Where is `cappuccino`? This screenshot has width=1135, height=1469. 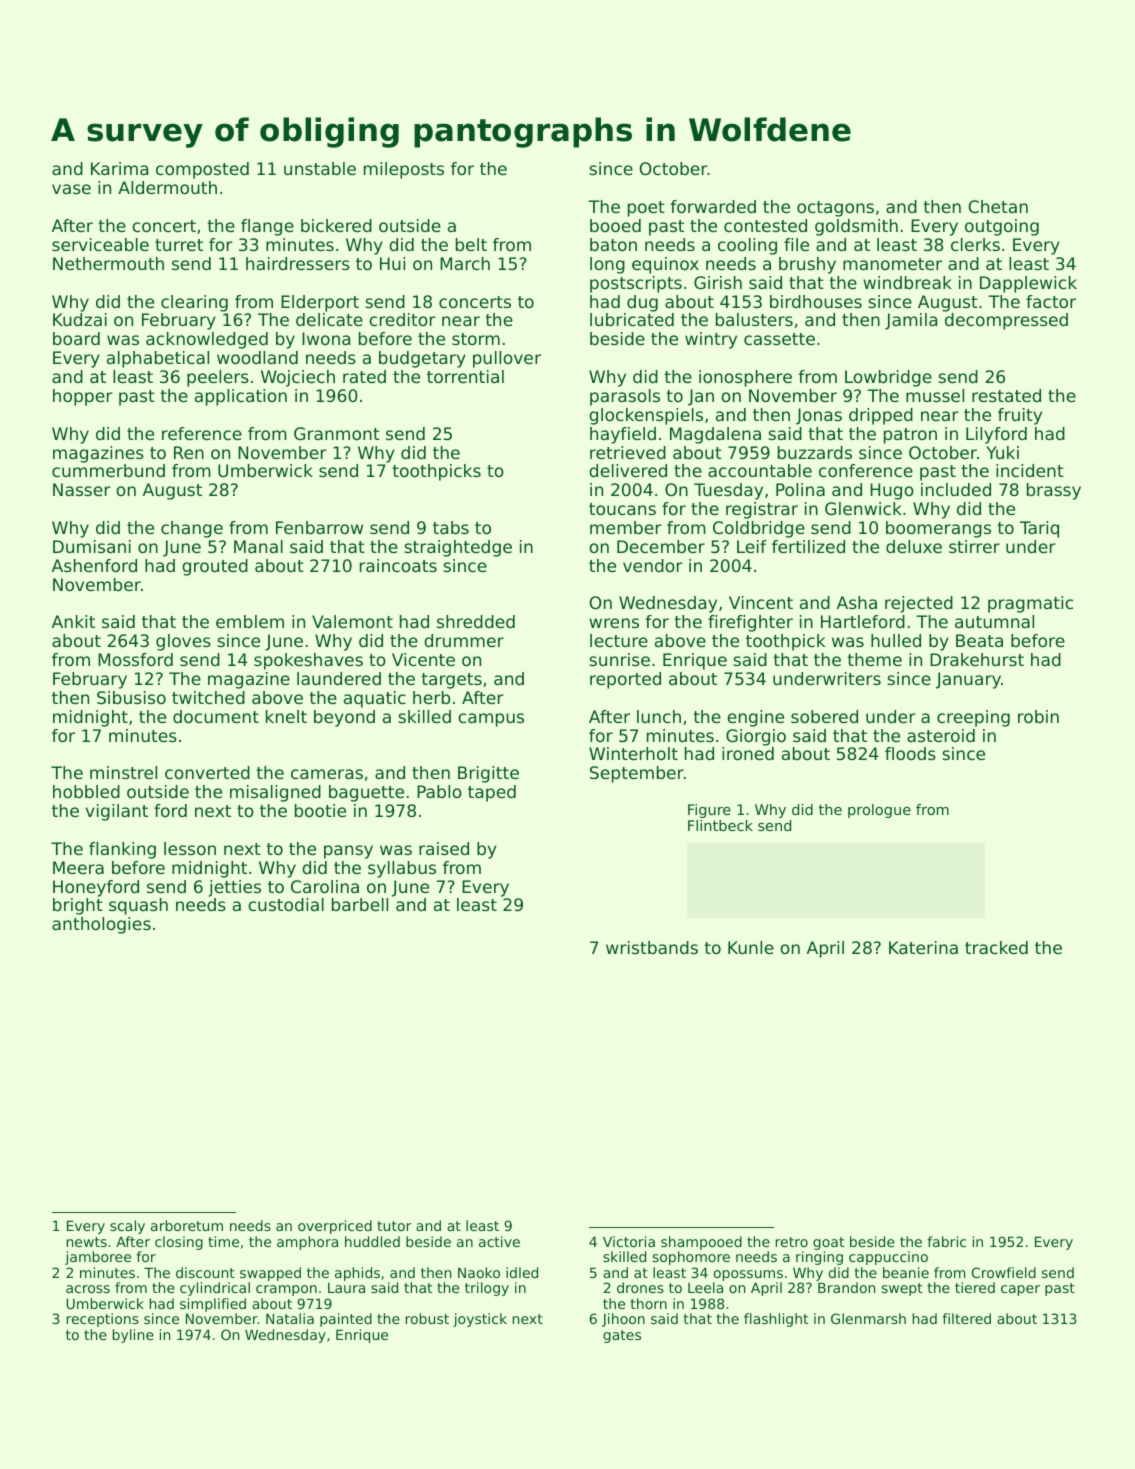 cappuccino is located at coordinates (888, 1258).
